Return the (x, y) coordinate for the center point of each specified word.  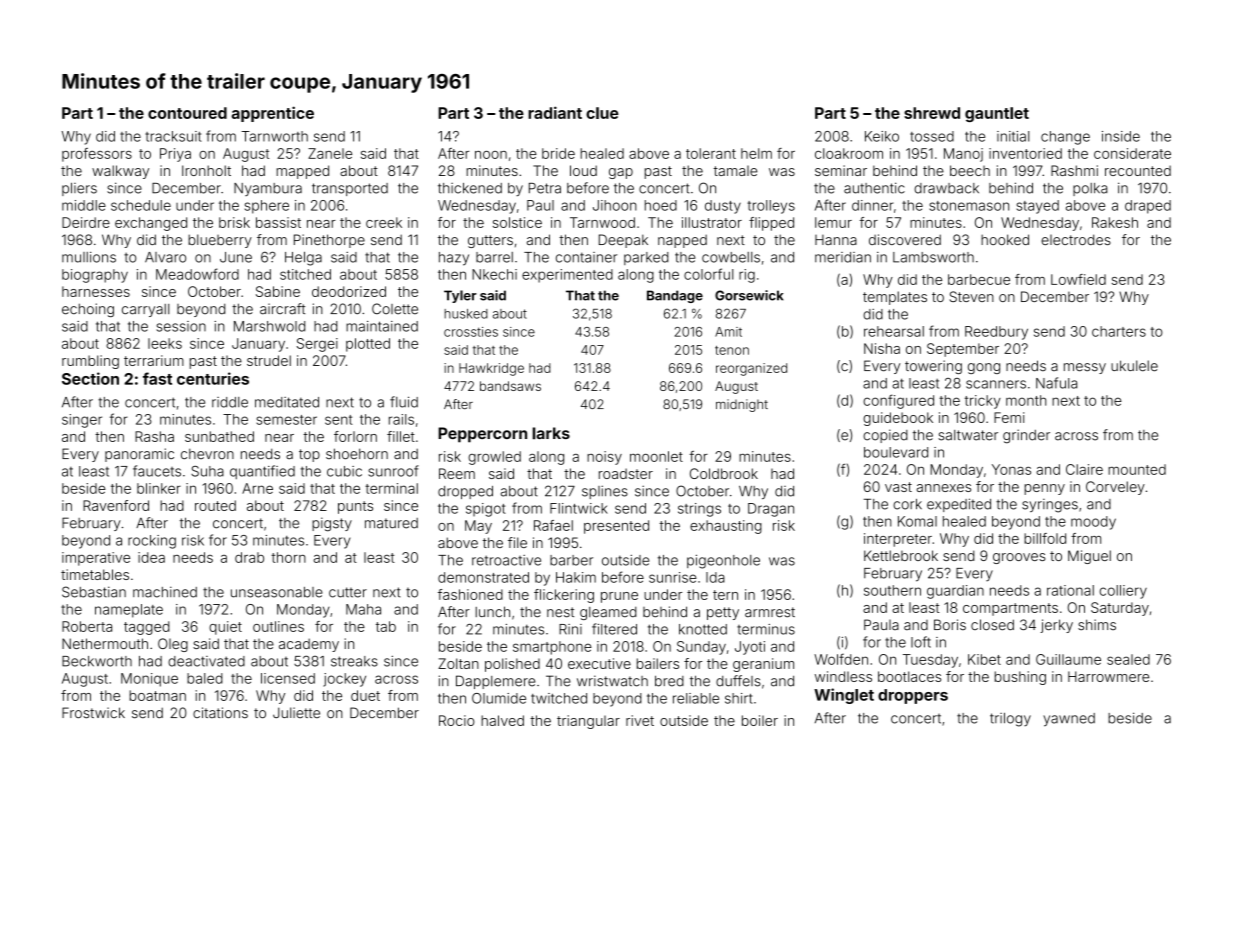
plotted (368, 345)
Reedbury (996, 333)
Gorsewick (749, 295)
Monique (149, 680)
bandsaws (510, 386)
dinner (872, 205)
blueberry (220, 241)
